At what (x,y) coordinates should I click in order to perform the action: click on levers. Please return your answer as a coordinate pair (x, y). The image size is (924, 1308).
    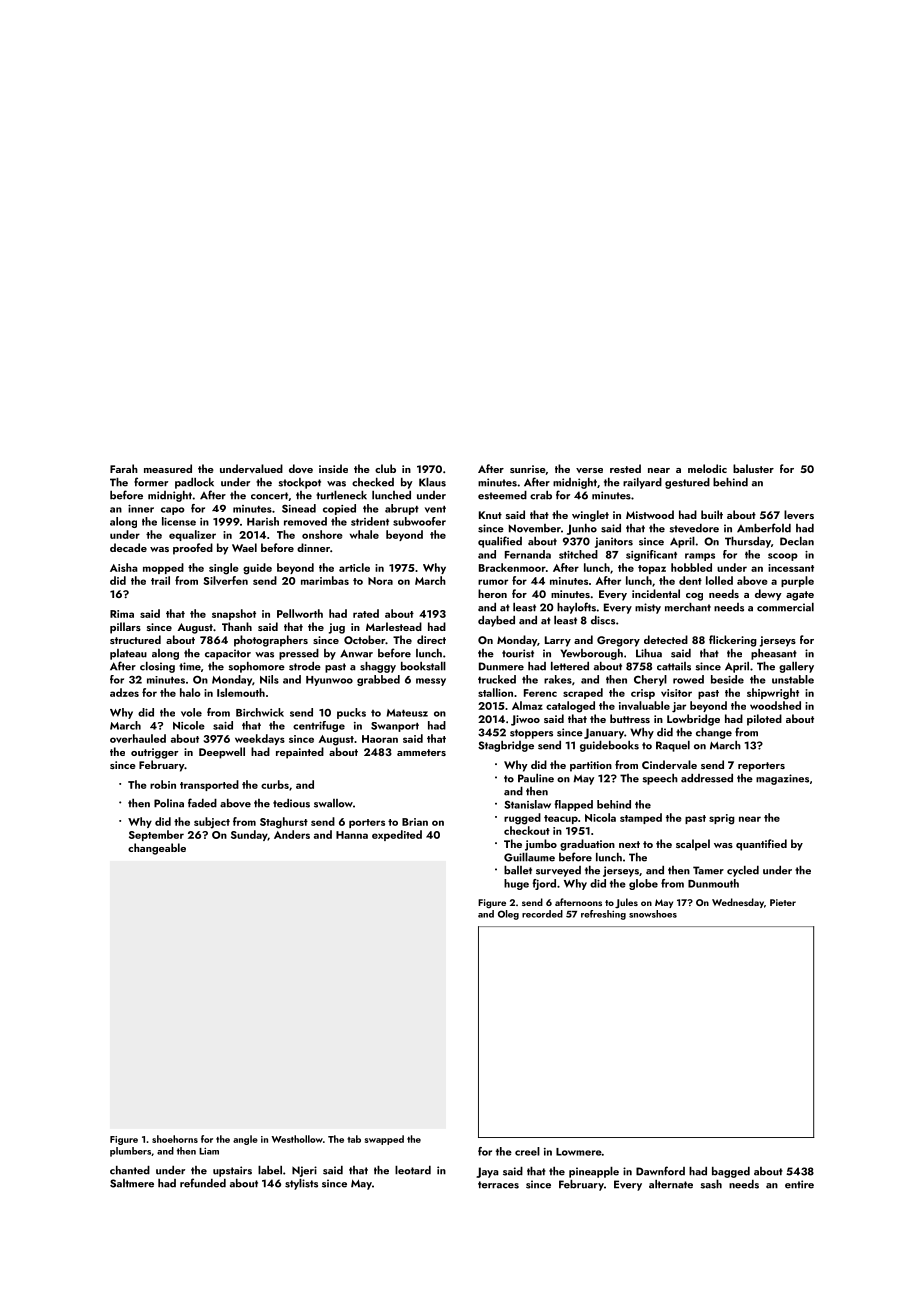
    Looking at the image, I should click on (799, 514).
